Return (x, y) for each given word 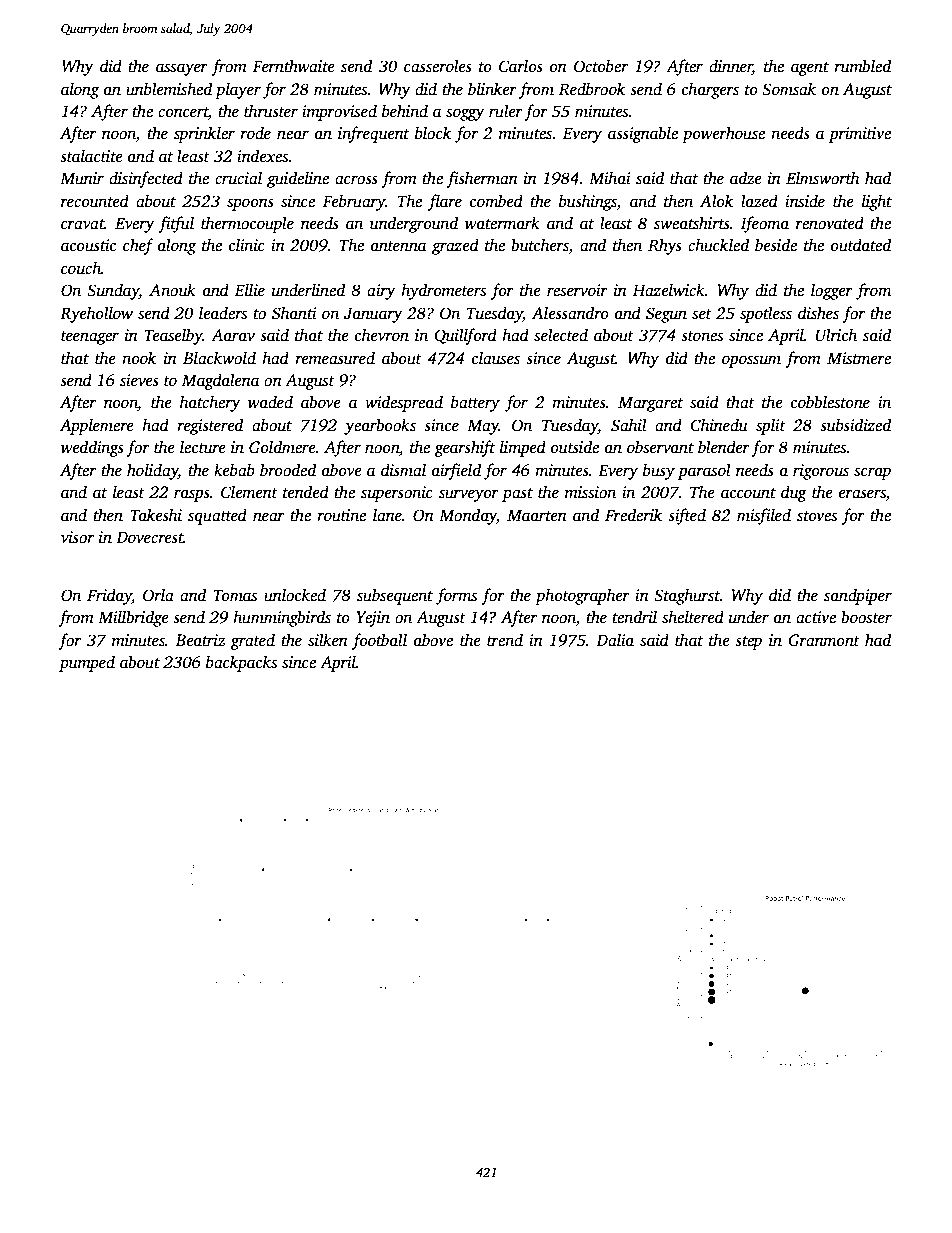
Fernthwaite (294, 66)
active (816, 617)
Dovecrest (150, 537)
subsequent (395, 596)
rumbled (862, 66)
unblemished (169, 89)
